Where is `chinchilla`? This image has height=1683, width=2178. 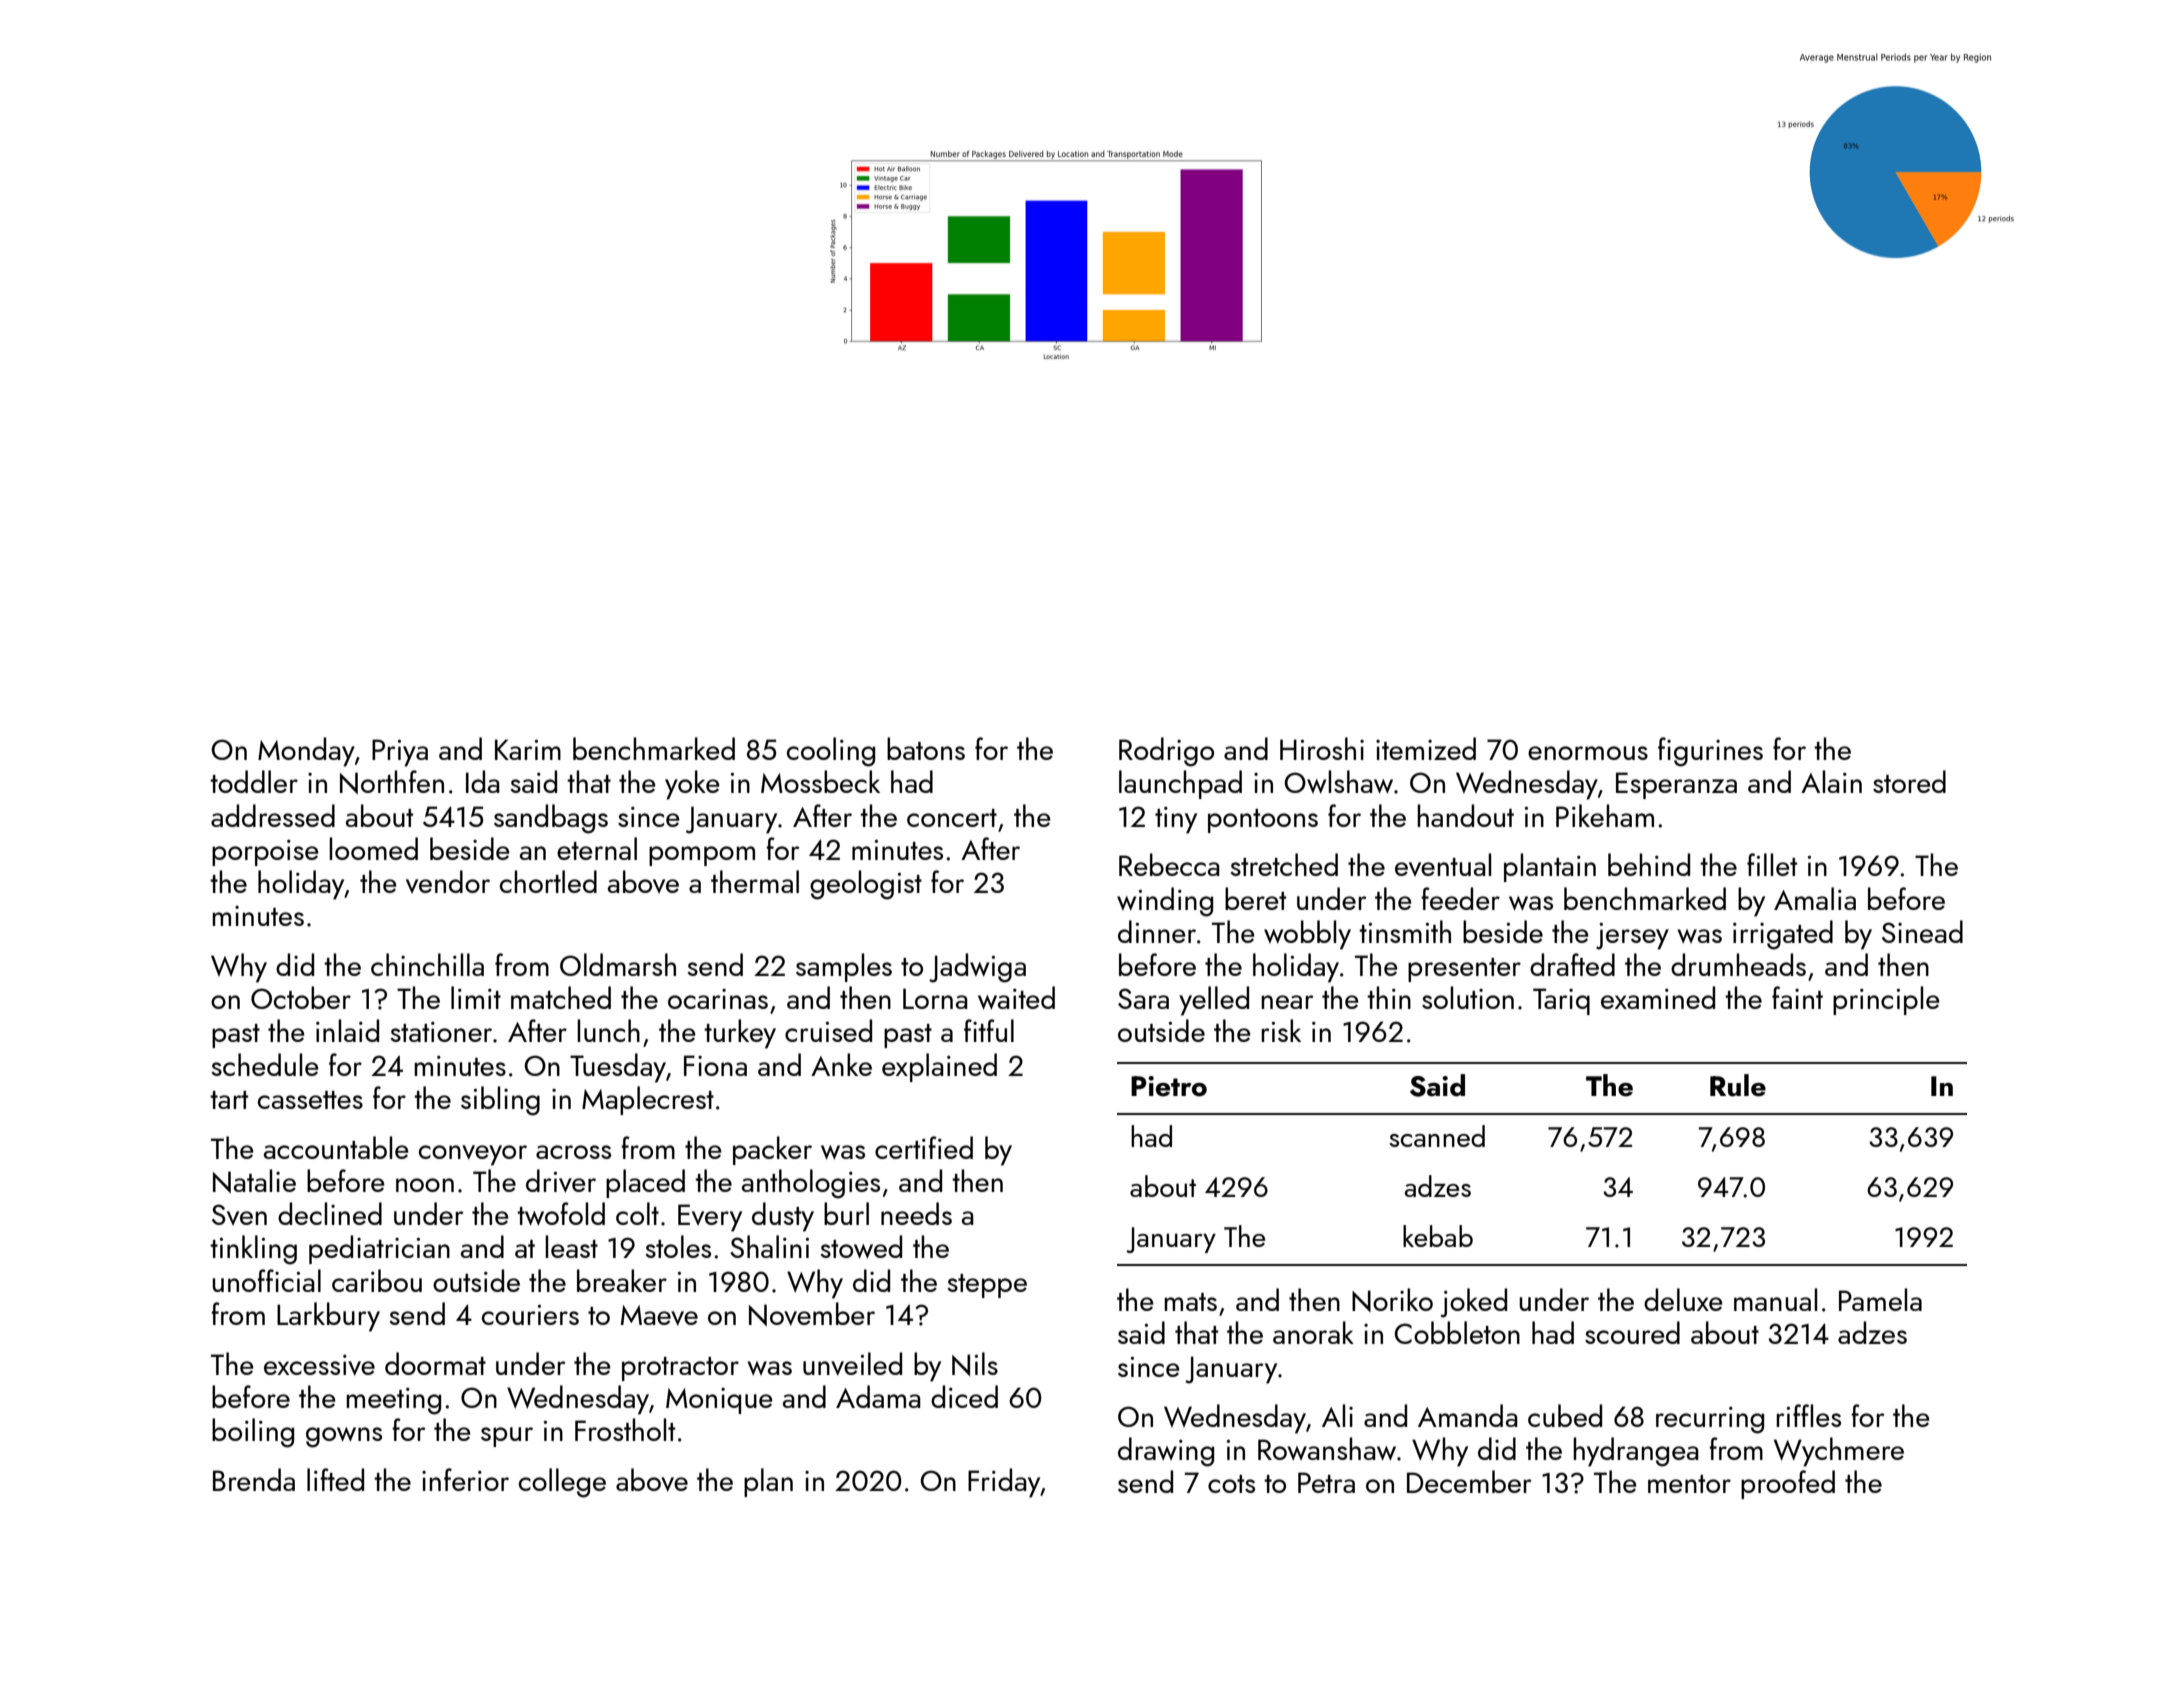 chinchilla is located at coordinates (427, 964).
